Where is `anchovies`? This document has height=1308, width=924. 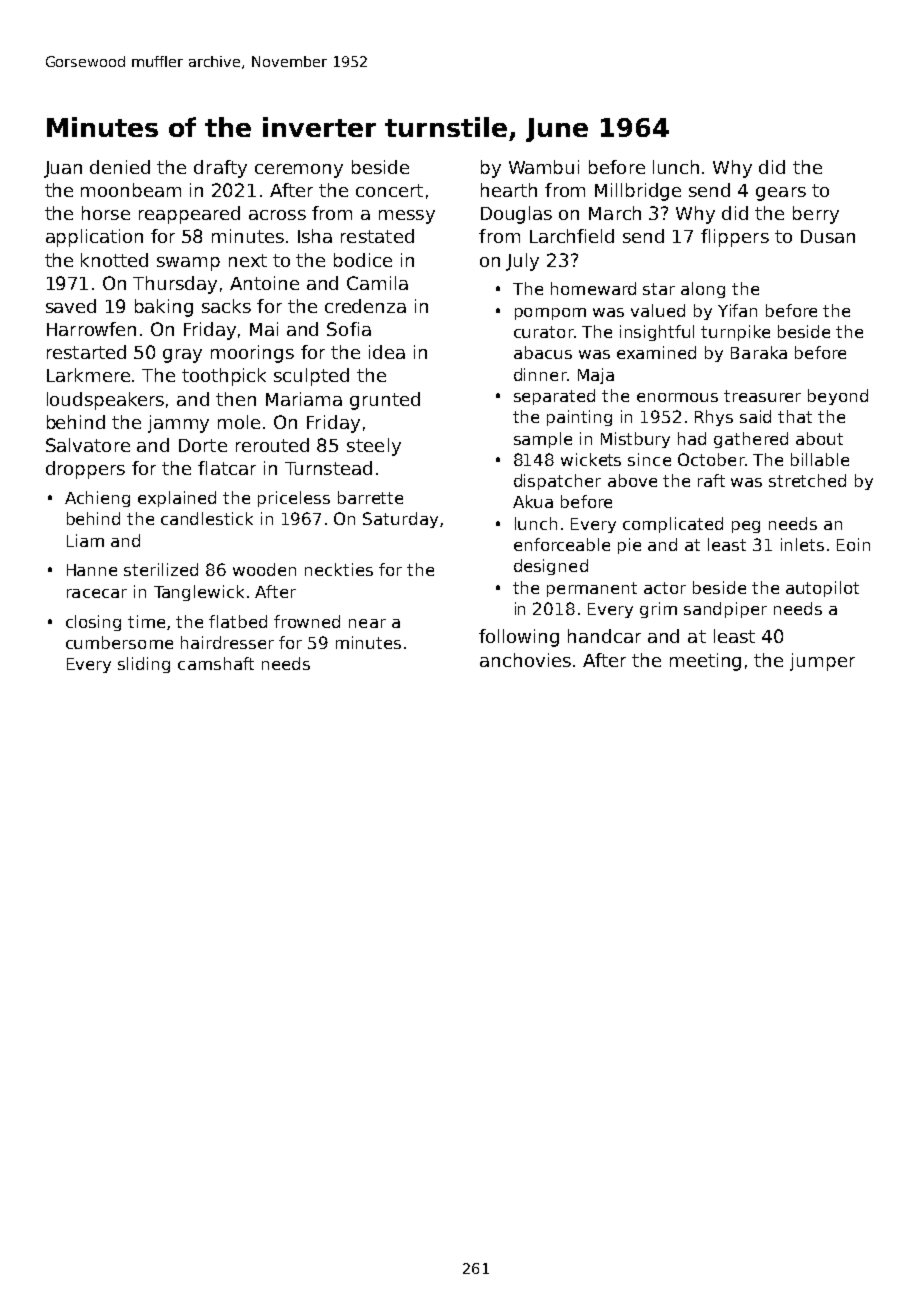 anchovies is located at coordinates (525, 660).
